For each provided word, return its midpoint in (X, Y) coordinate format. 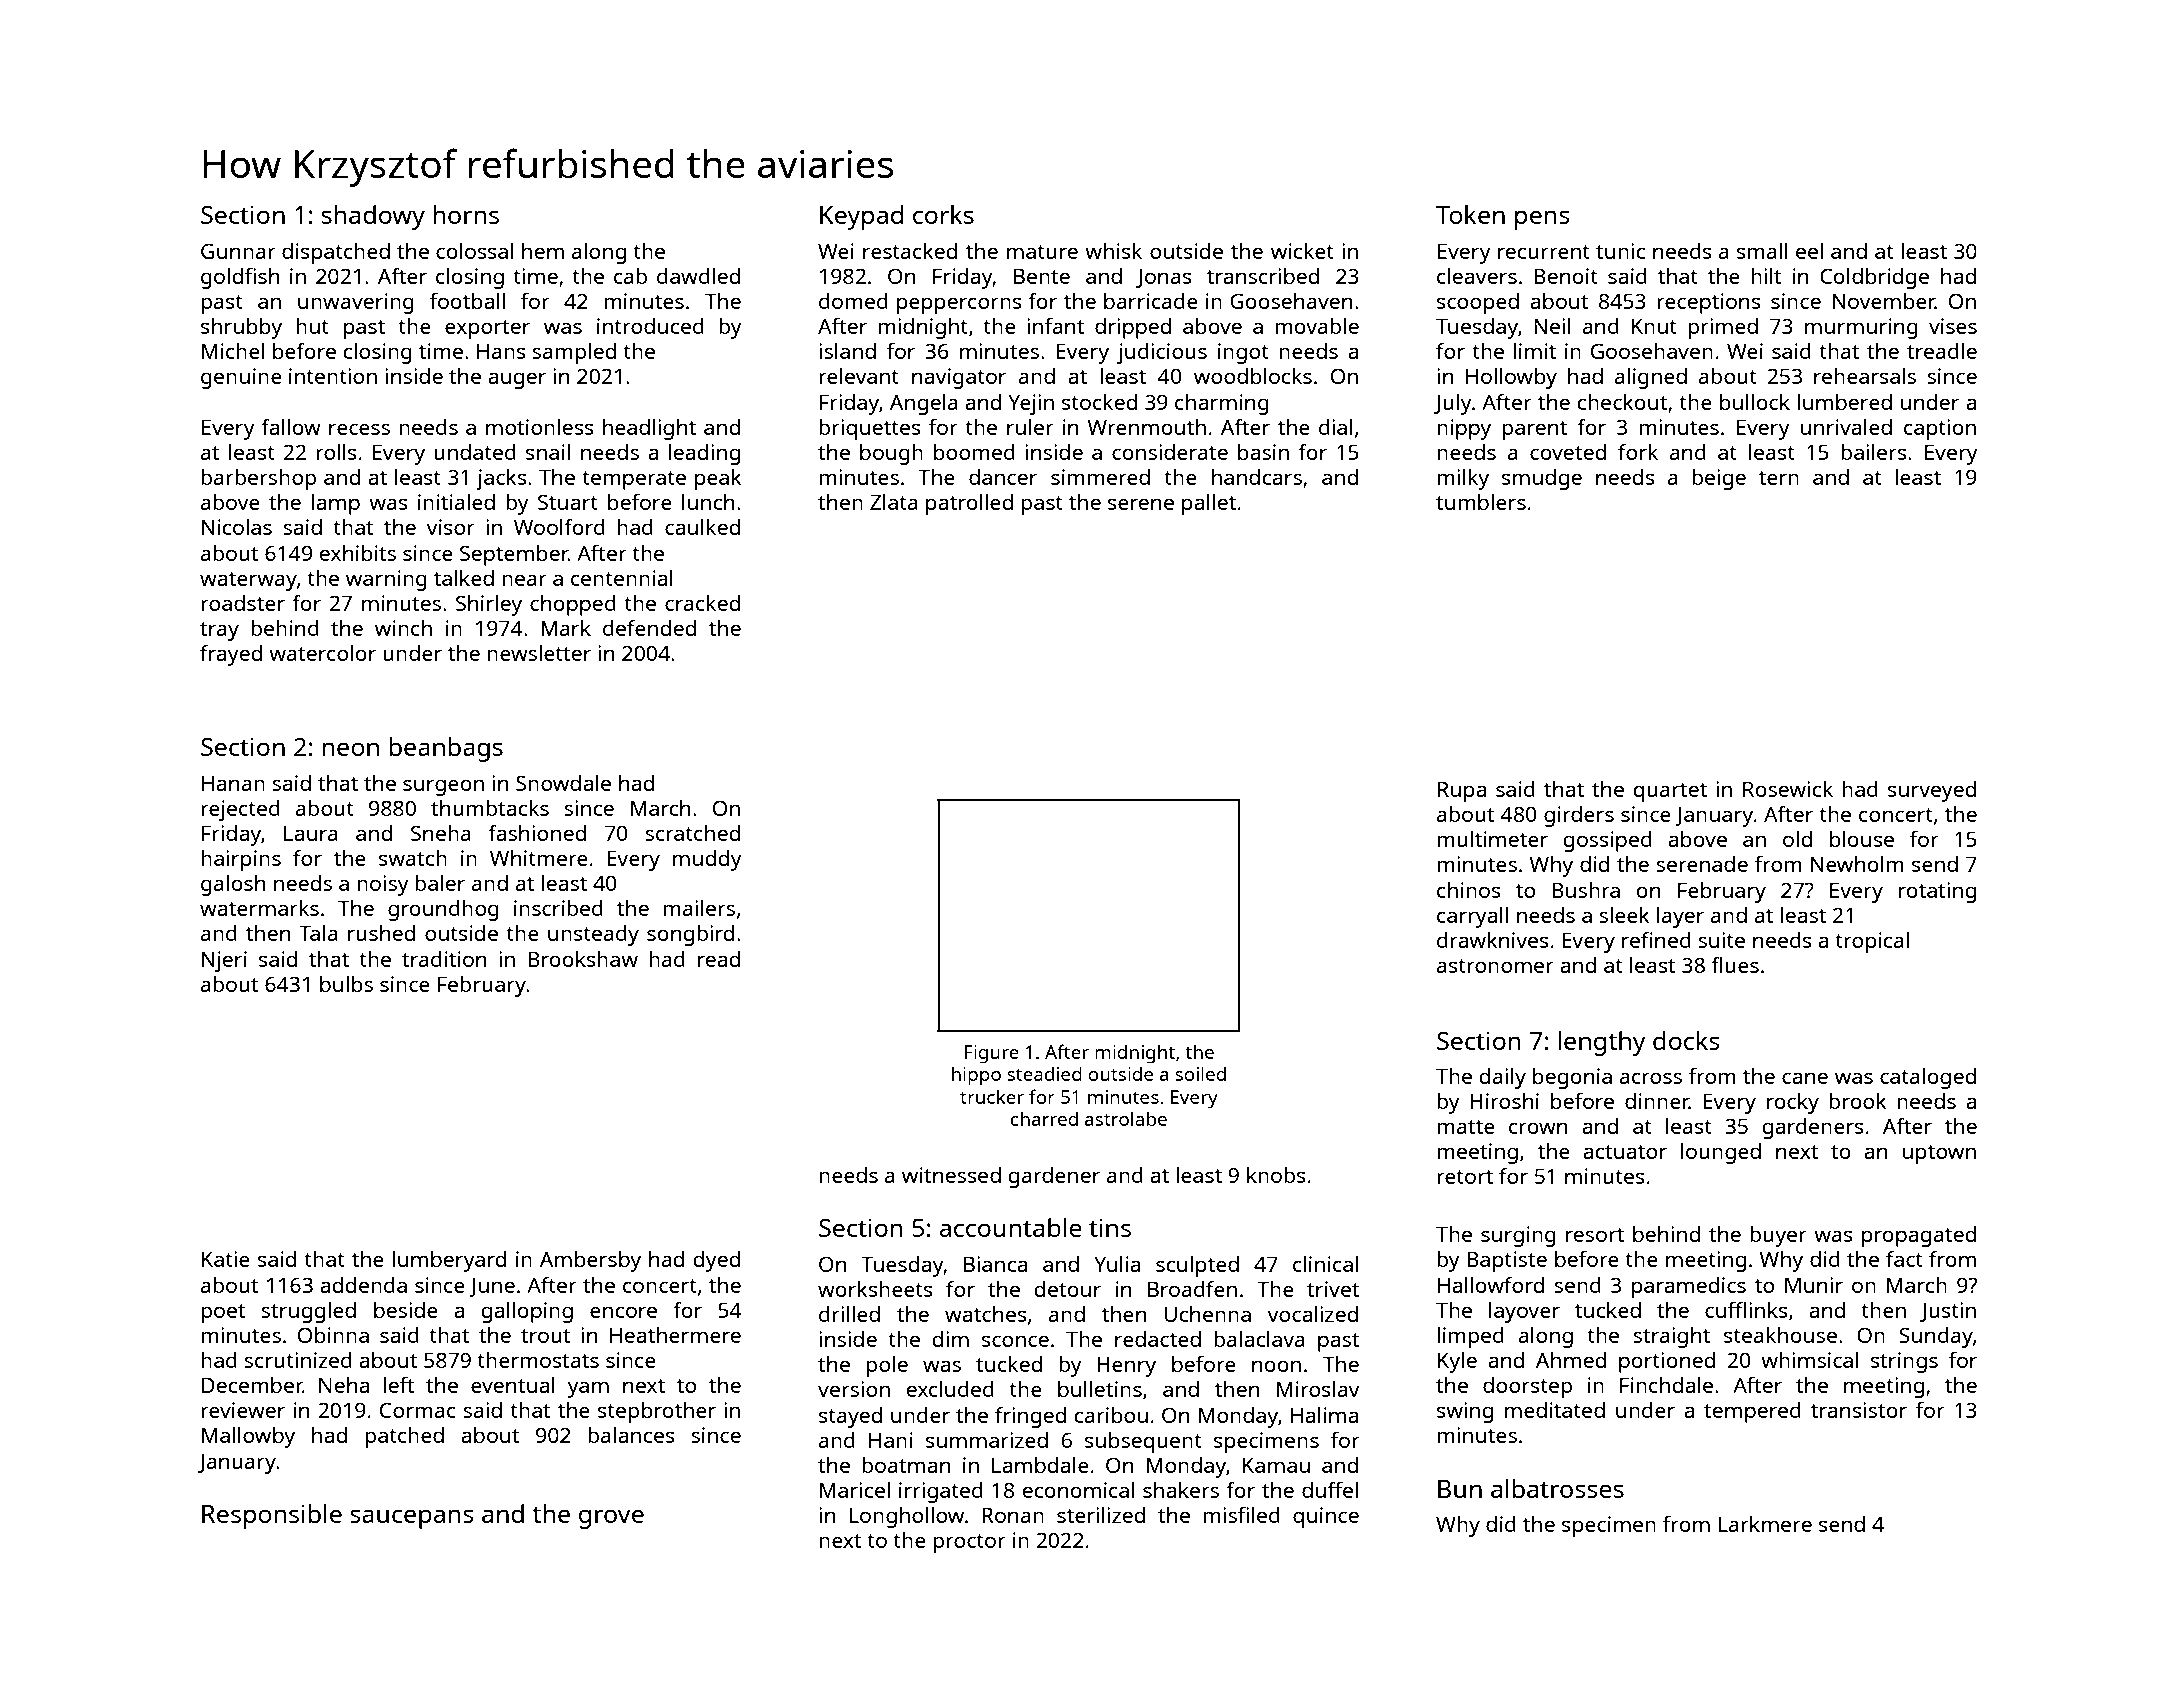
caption (1940, 429)
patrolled (969, 504)
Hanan (233, 783)
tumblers (1481, 502)
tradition (444, 959)
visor (451, 527)
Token (1470, 214)
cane (1805, 1078)
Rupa (1462, 791)
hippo (976, 1076)
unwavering (356, 303)
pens (1542, 220)
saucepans (412, 1519)
